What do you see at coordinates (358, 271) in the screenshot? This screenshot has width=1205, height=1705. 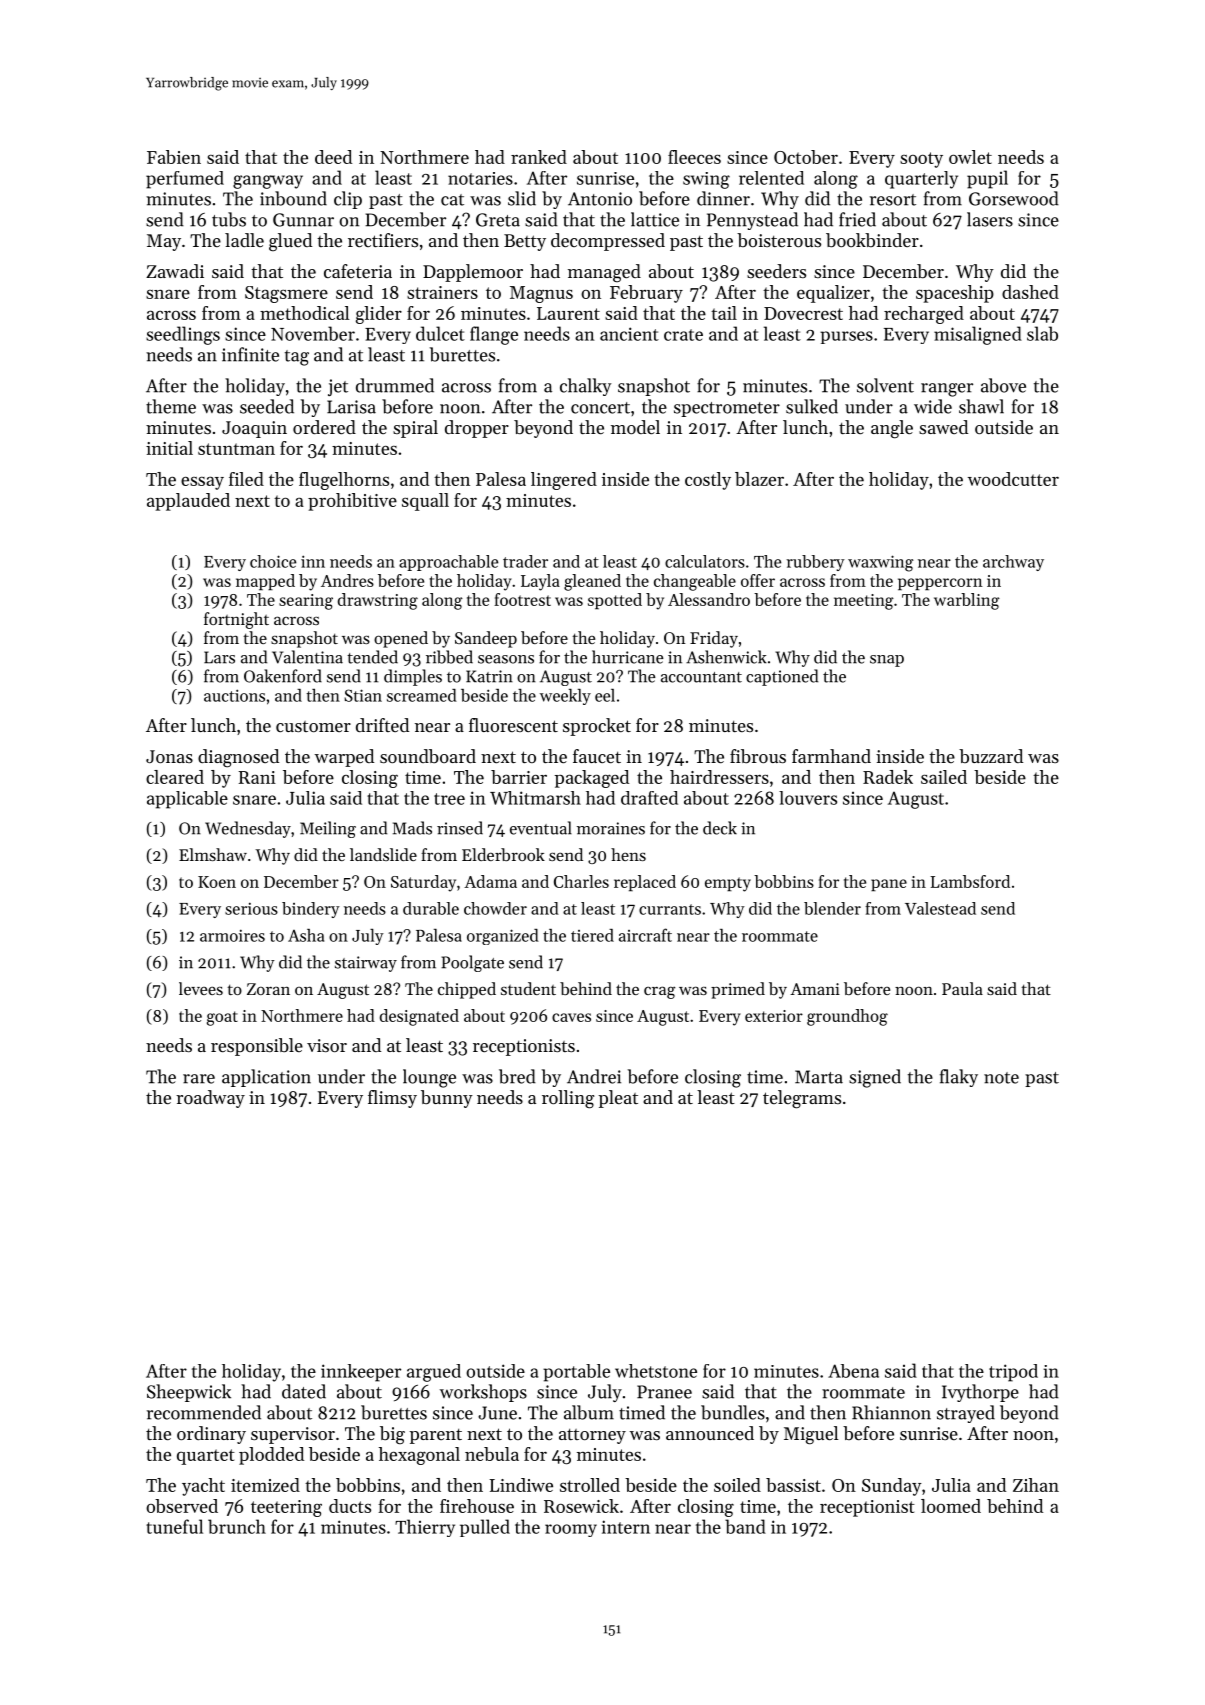 I see `cafeteria` at bounding box center [358, 271].
